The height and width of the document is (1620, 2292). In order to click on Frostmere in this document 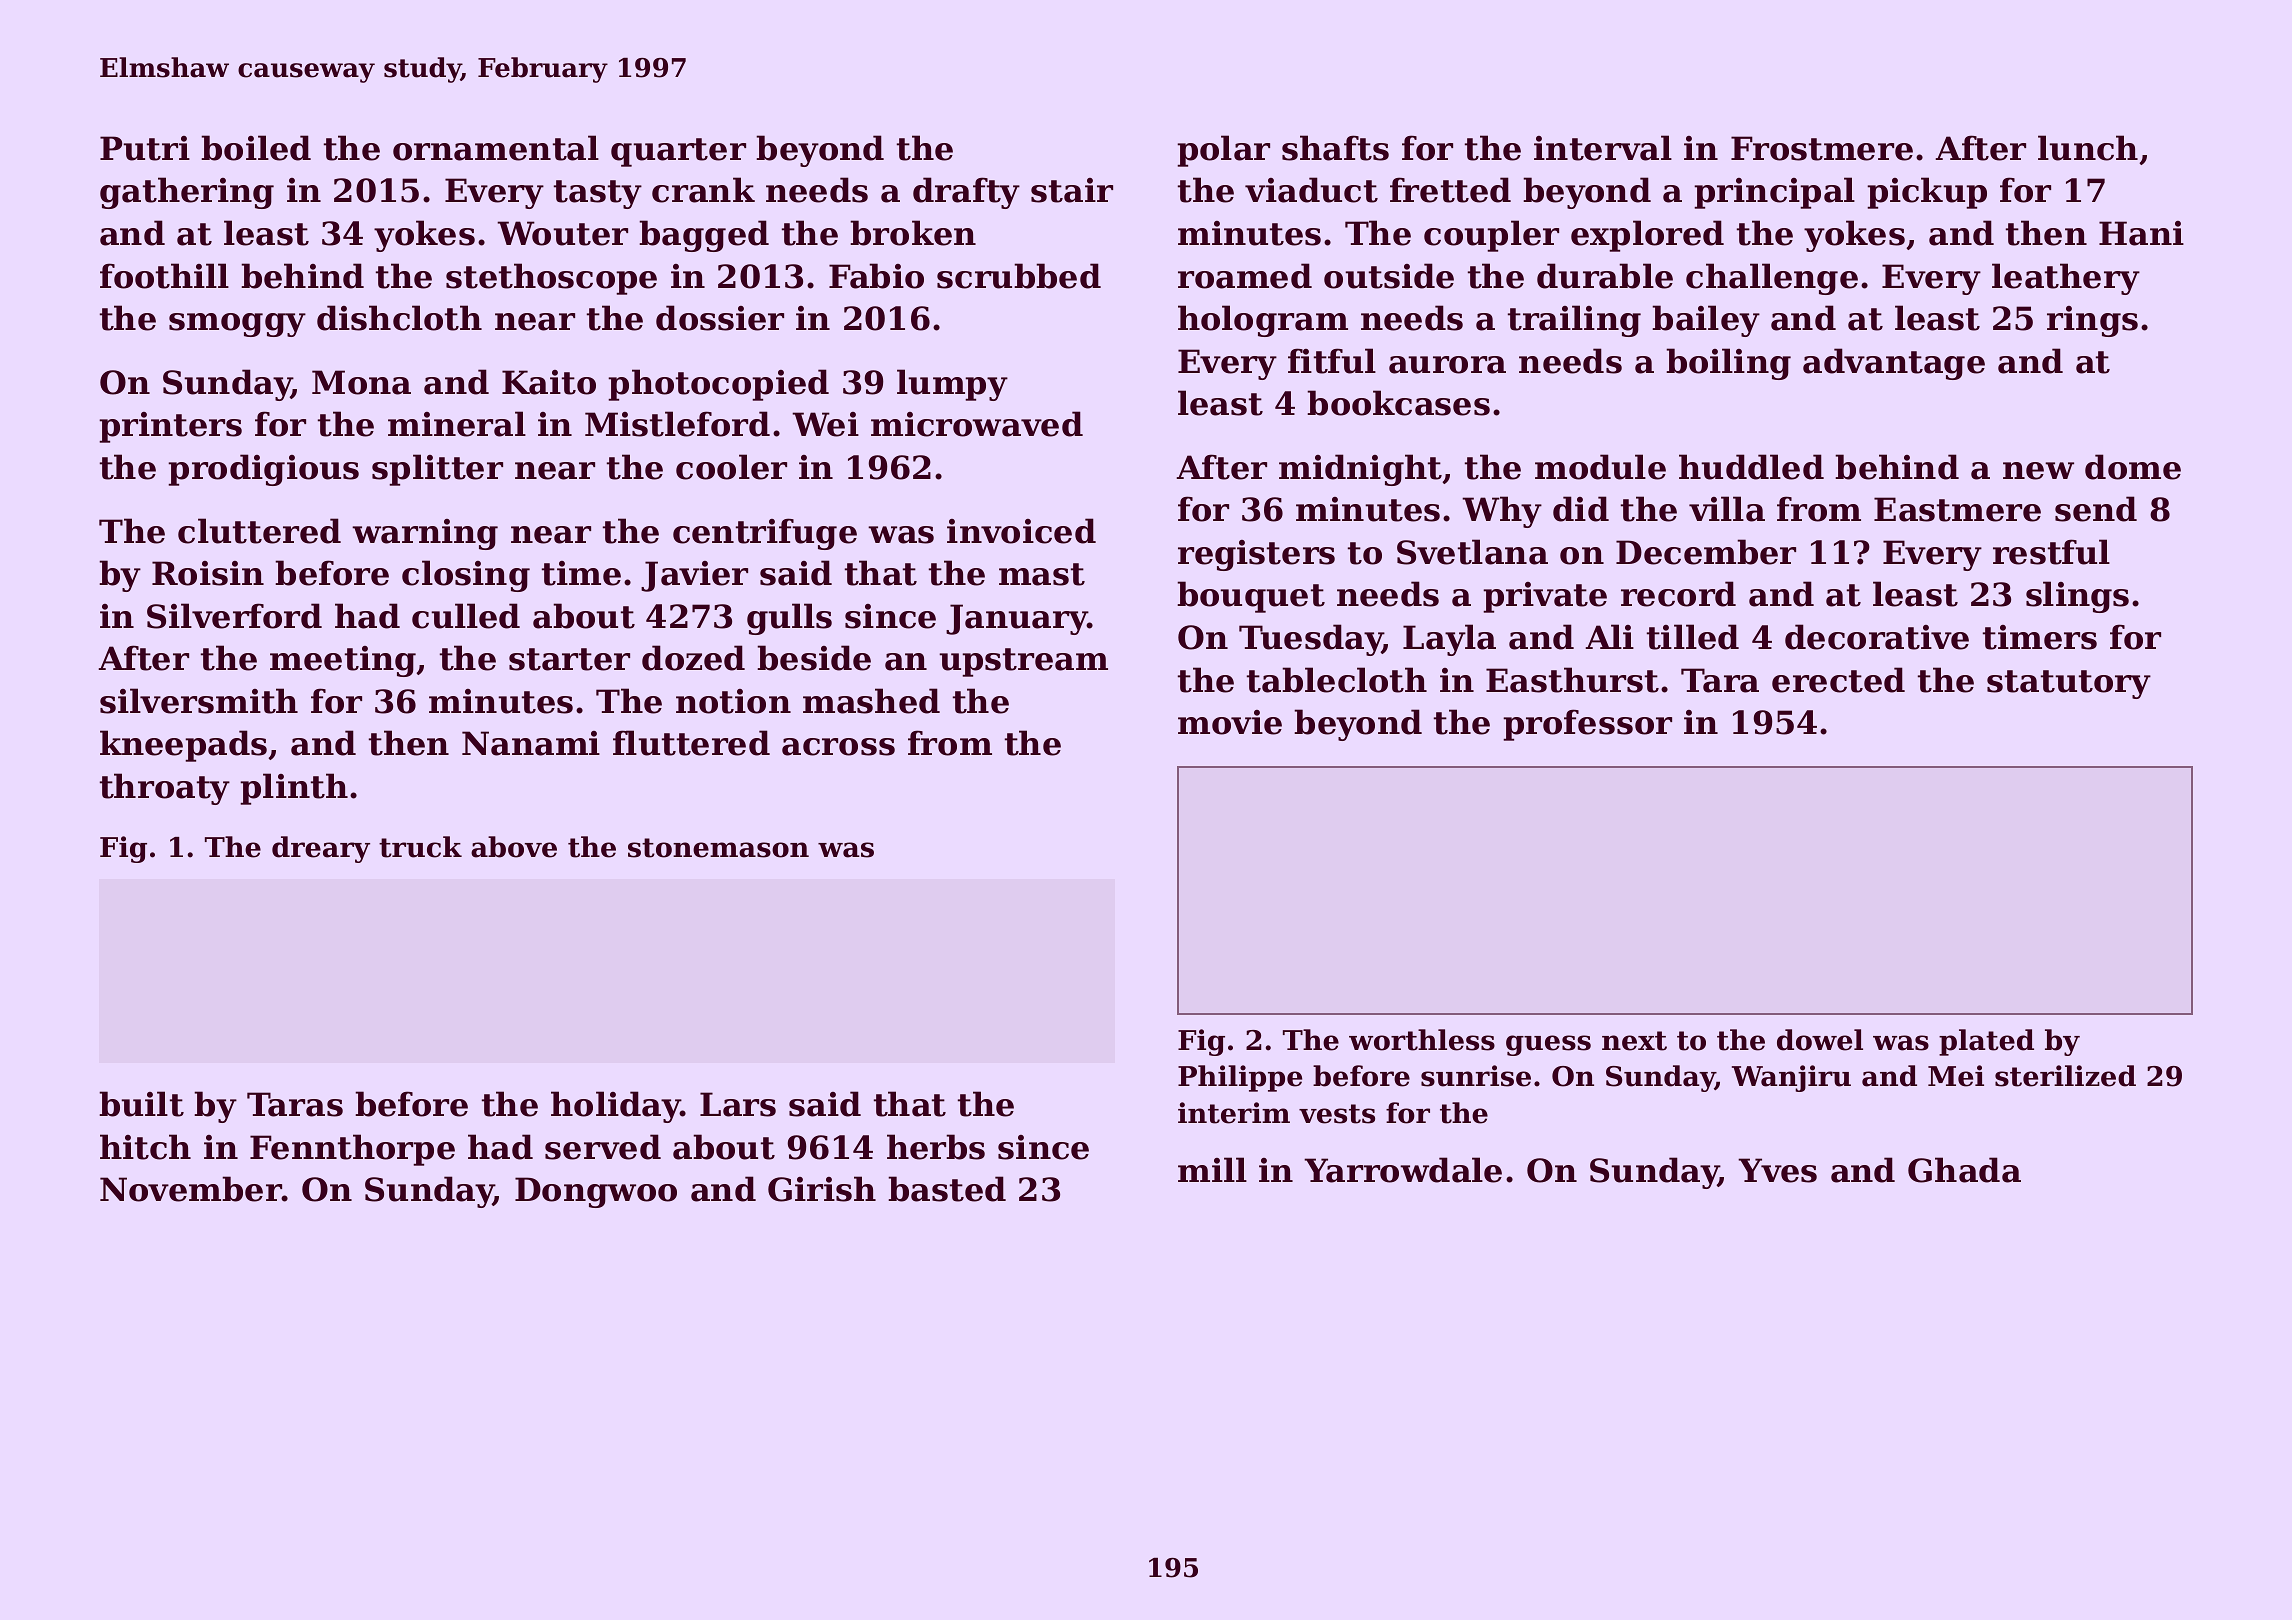, I will do `click(1822, 148)`.
